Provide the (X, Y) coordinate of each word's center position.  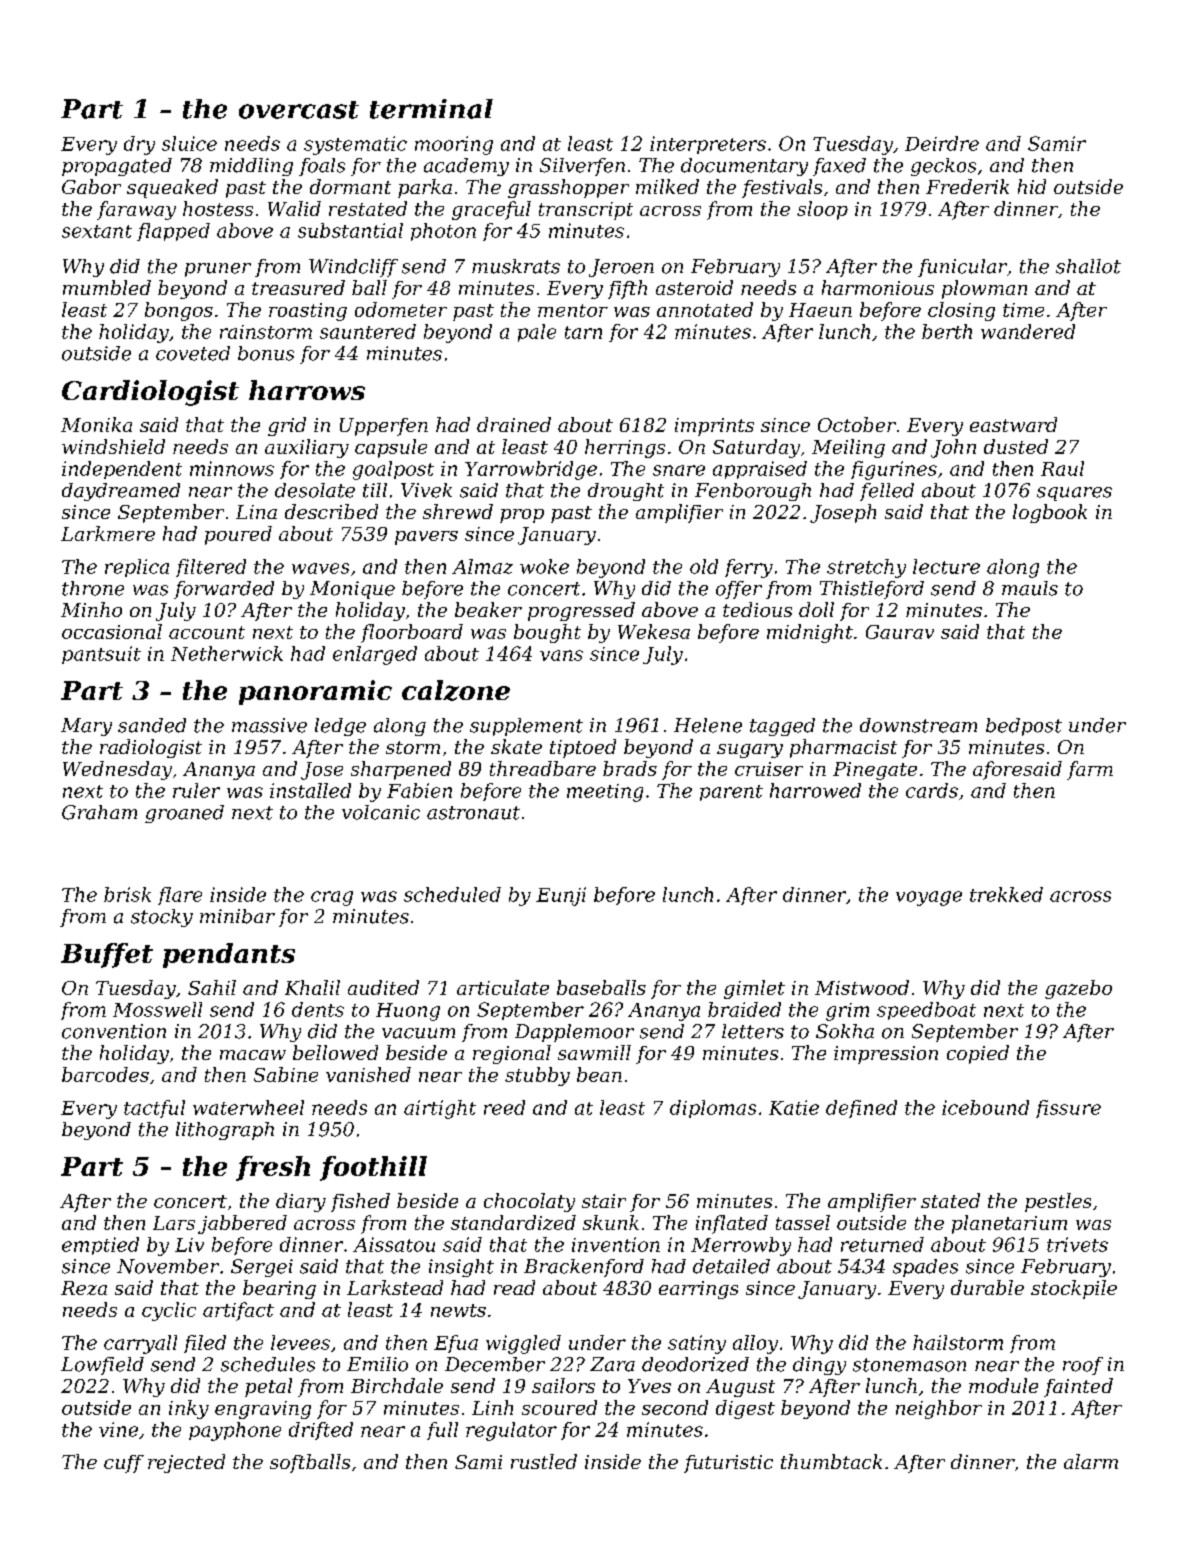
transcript (586, 211)
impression (886, 1055)
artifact (238, 1311)
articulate (503, 987)
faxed (839, 167)
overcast (299, 110)
